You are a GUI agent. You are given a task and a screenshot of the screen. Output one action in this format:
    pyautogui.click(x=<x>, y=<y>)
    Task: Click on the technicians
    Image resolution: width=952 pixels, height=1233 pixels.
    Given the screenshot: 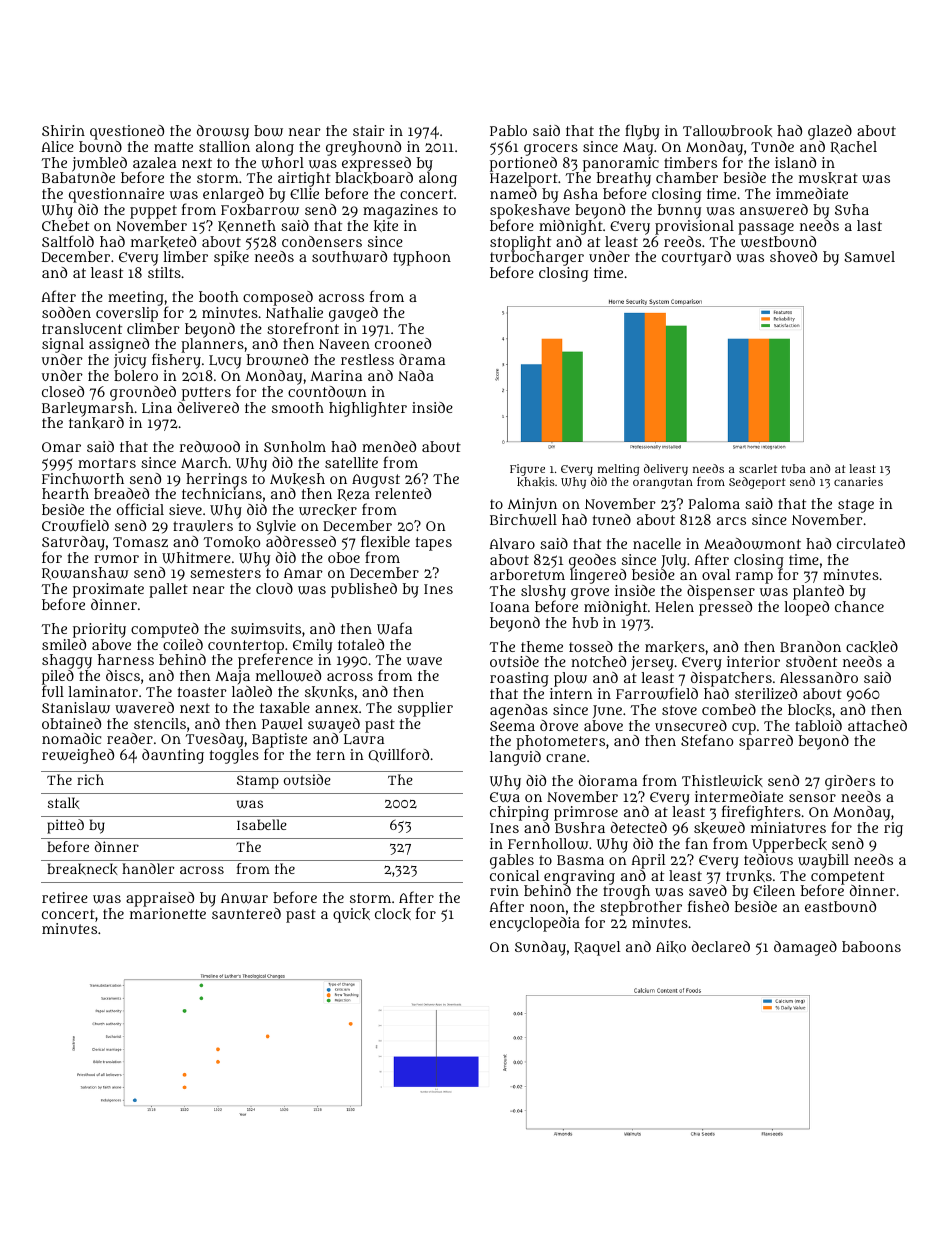 What is the action you would take?
    pyautogui.click(x=222, y=493)
